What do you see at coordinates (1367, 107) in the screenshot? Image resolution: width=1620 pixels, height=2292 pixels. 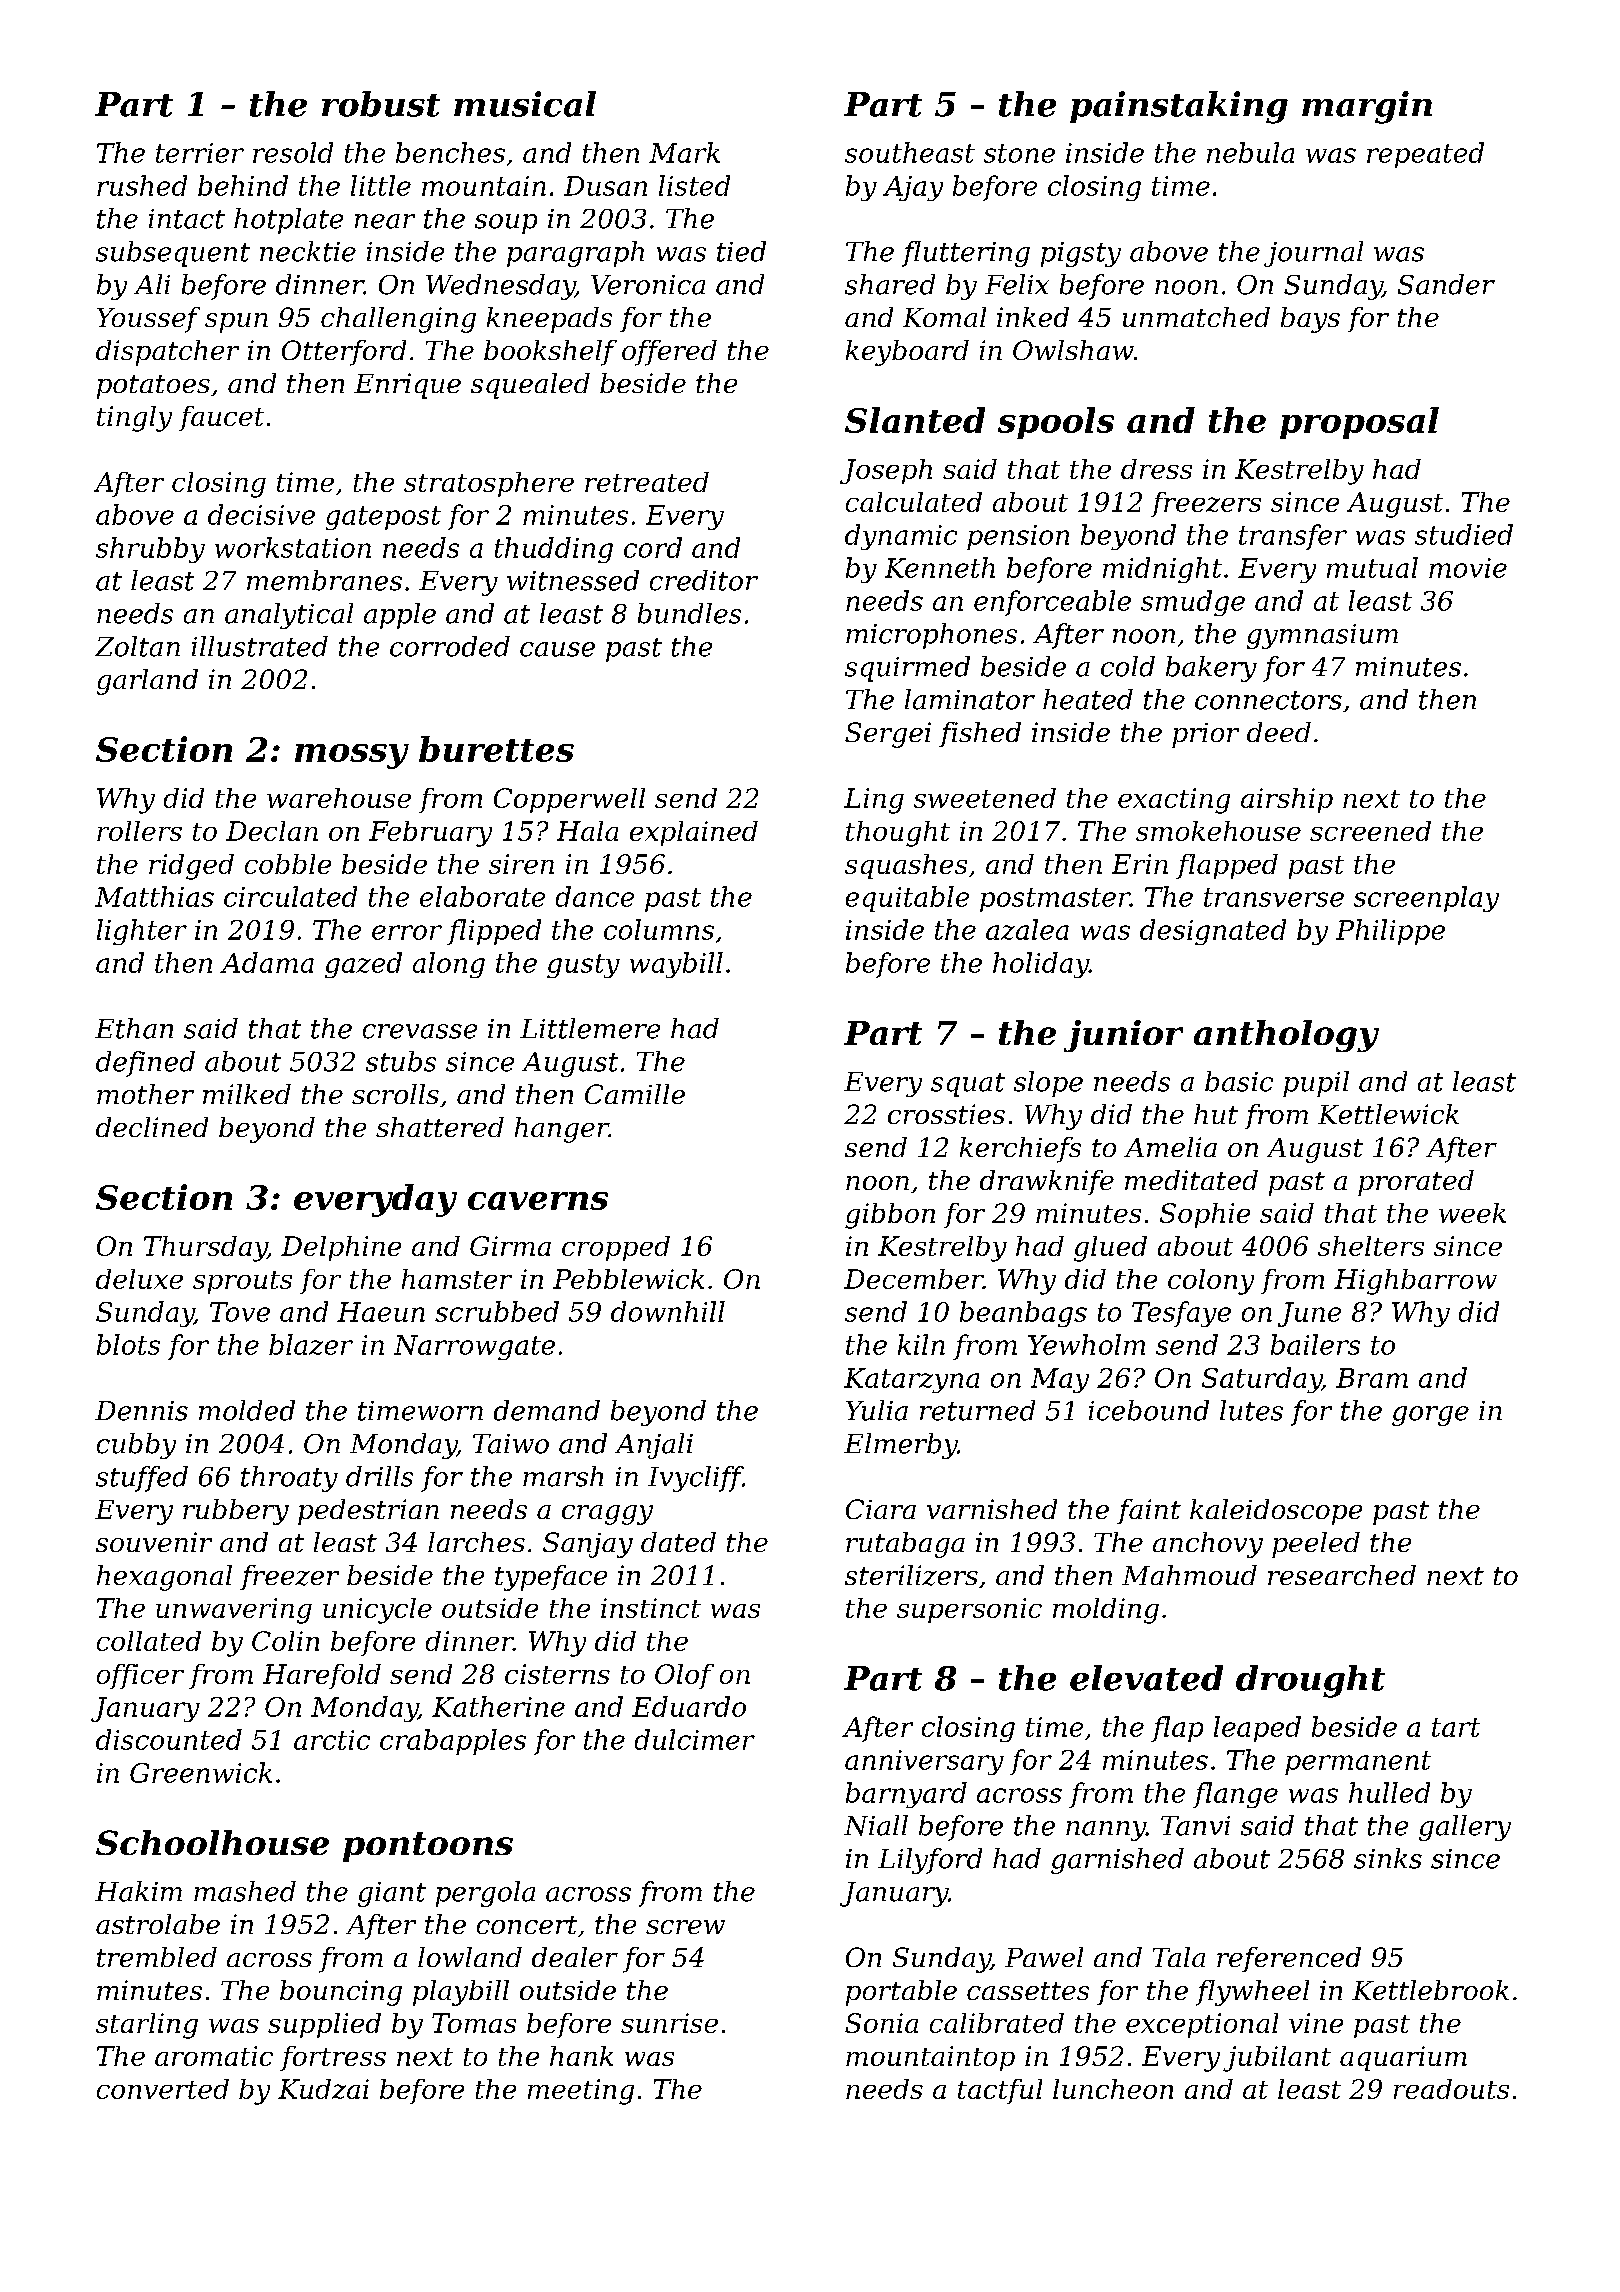 I see `margin` at bounding box center [1367, 107].
